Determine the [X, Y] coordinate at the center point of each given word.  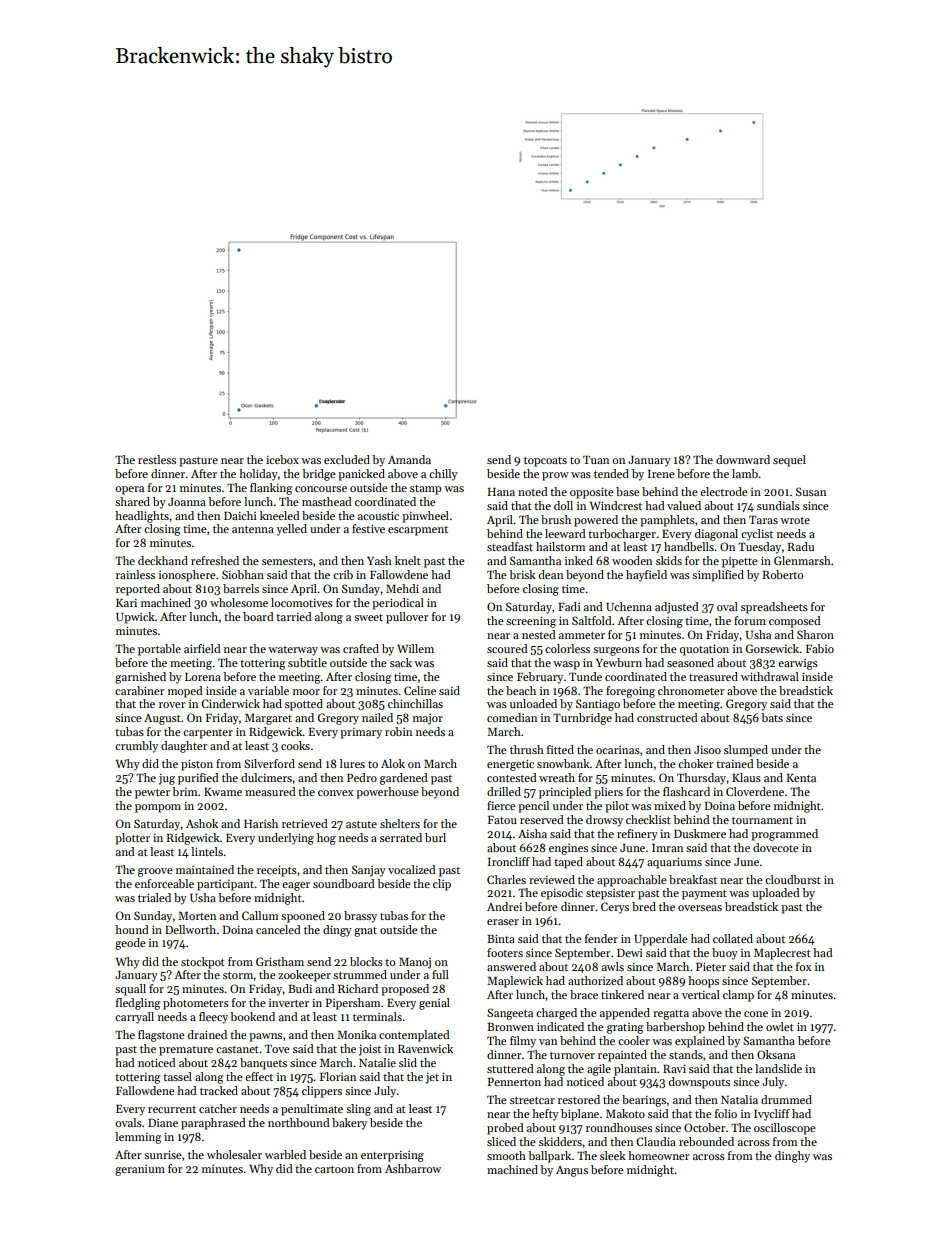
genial [434, 1004]
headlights [142, 517]
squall [130, 990]
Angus [572, 1171]
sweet [368, 617]
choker [695, 763]
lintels [207, 851]
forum [750, 620]
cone [756, 1014]
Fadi [569, 606]
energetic [510, 765]
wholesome [239, 602]
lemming [138, 1138]
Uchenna [629, 606]
